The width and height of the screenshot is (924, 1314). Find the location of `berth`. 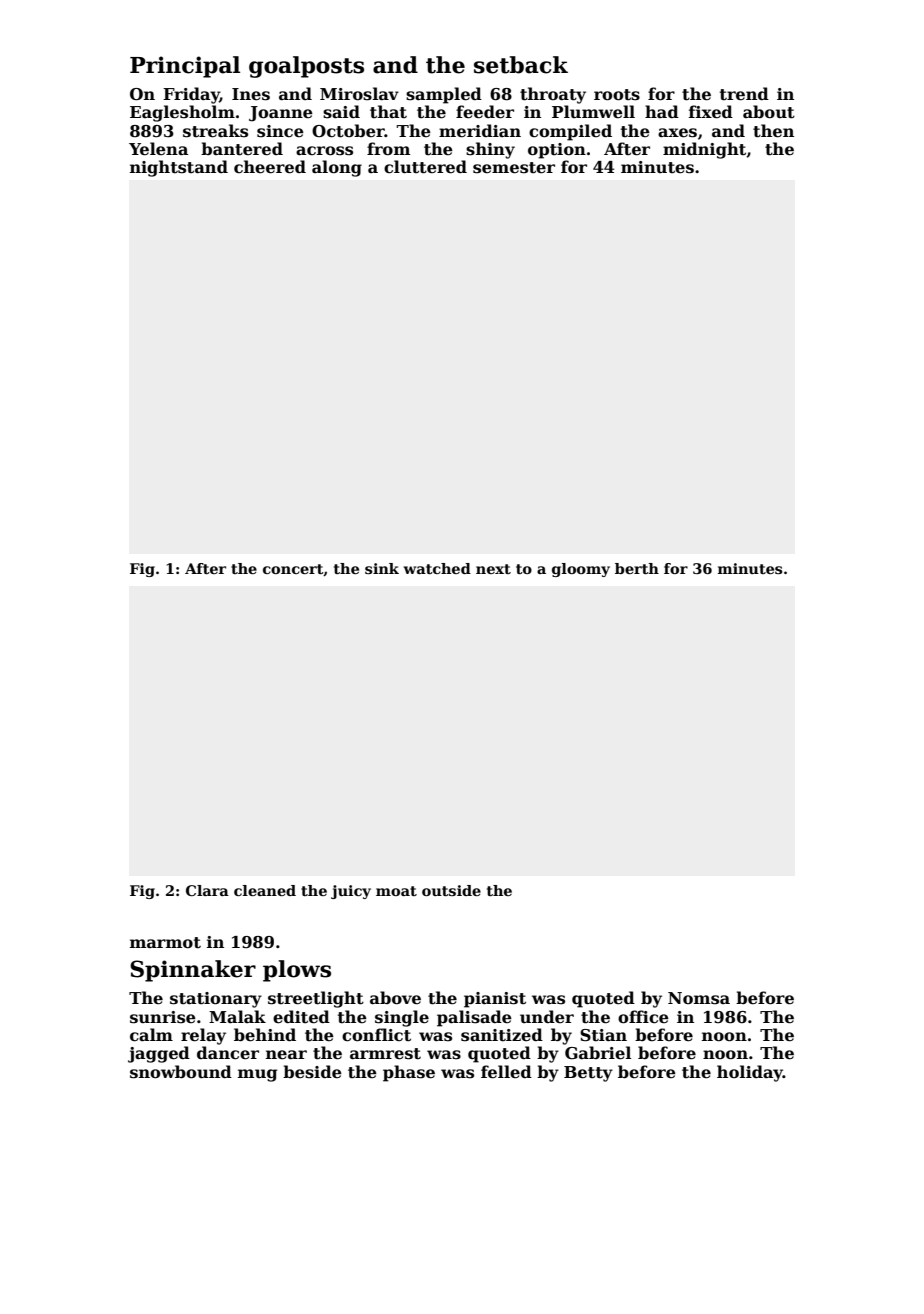

berth is located at coordinates (637, 568).
